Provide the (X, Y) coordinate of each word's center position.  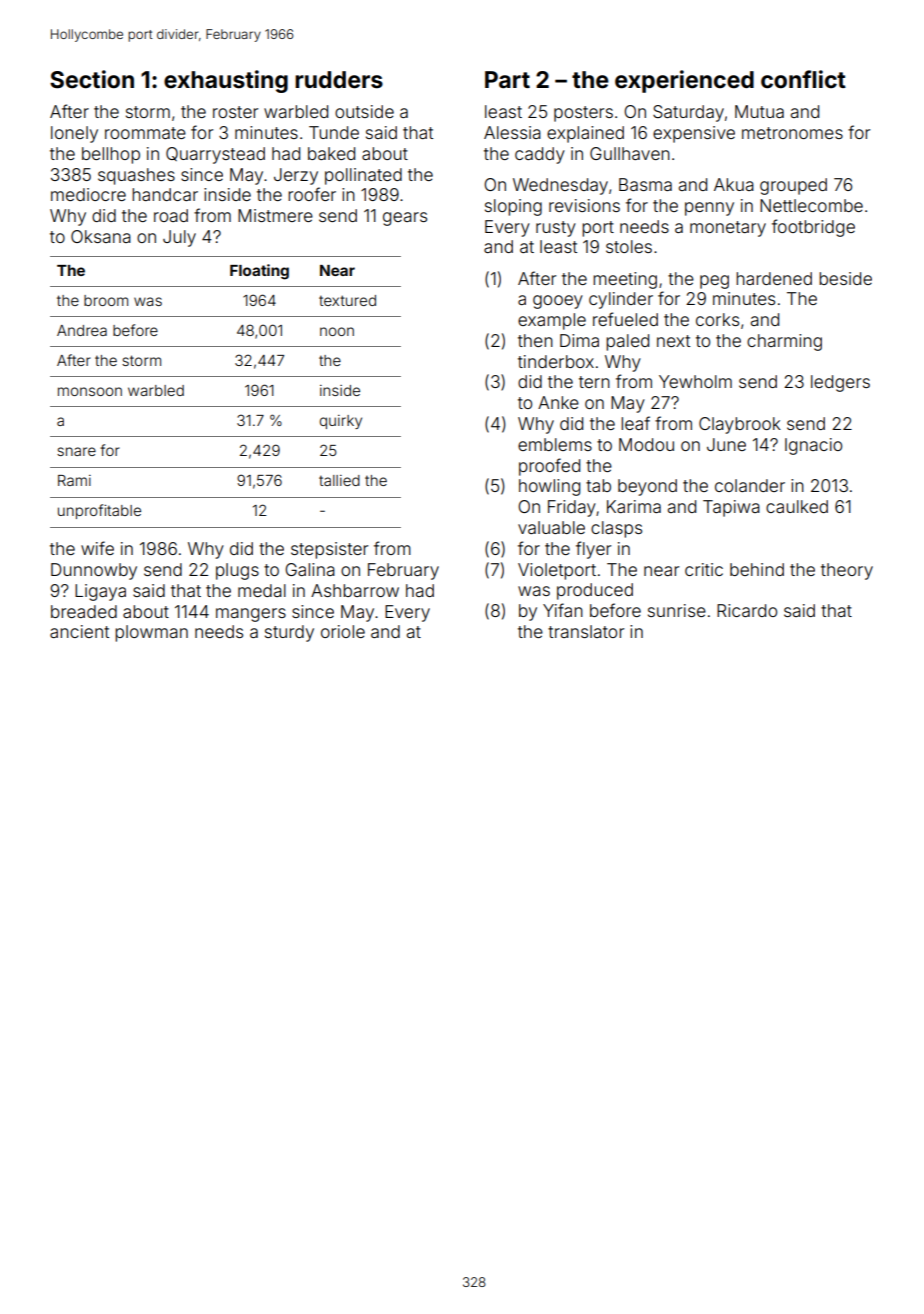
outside (364, 111)
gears (405, 219)
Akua (734, 184)
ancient (79, 631)
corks (717, 319)
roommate (145, 133)
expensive (694, 134)
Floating (259, 272)
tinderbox (556, 361)
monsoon (90, 391)
